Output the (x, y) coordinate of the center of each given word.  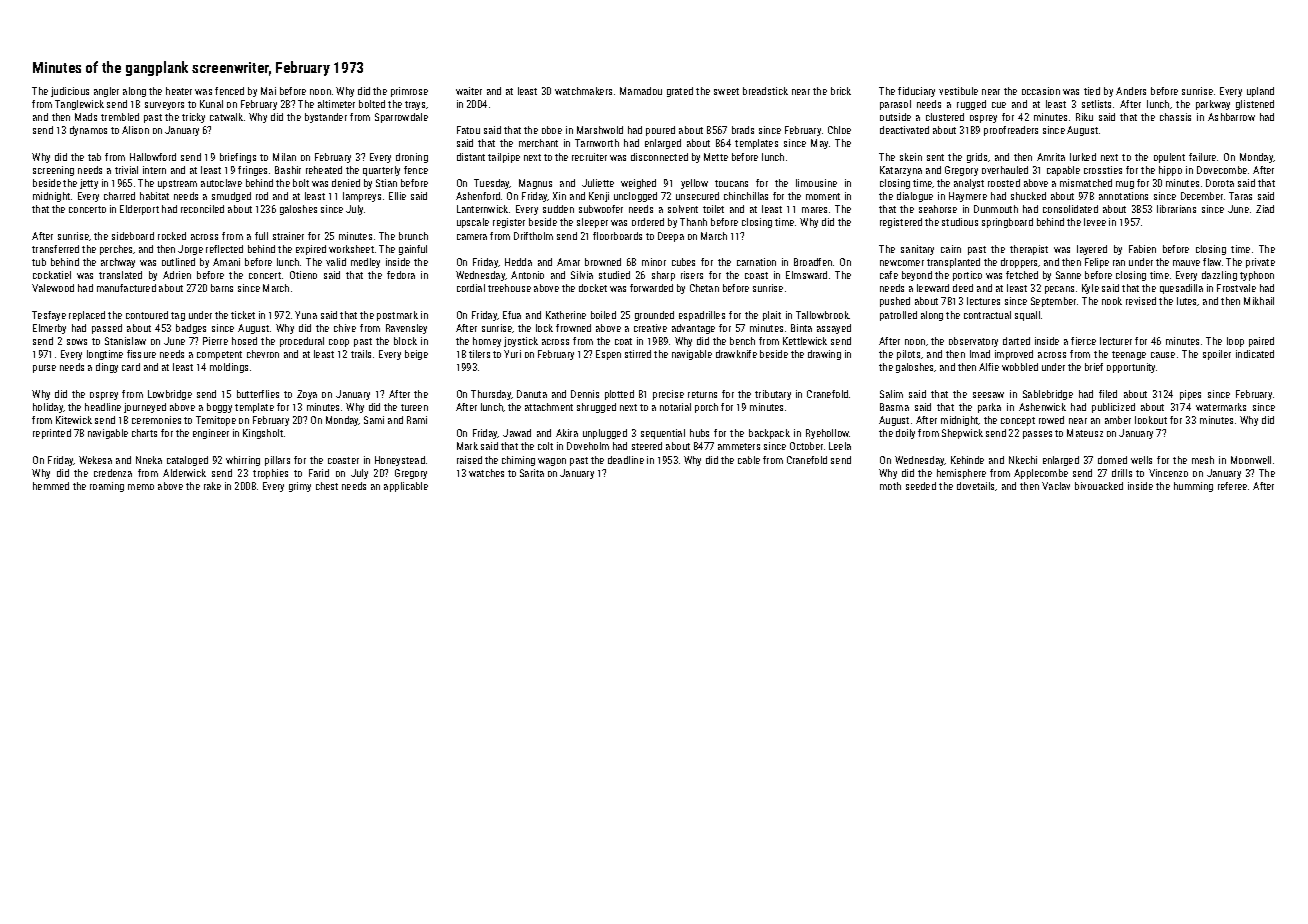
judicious (70, 92)
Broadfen (813, 262)
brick (841, 91)
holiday (48, 408)
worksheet (351, 249)
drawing (824, 355)
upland (1260, 92)
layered (1092, 250)
